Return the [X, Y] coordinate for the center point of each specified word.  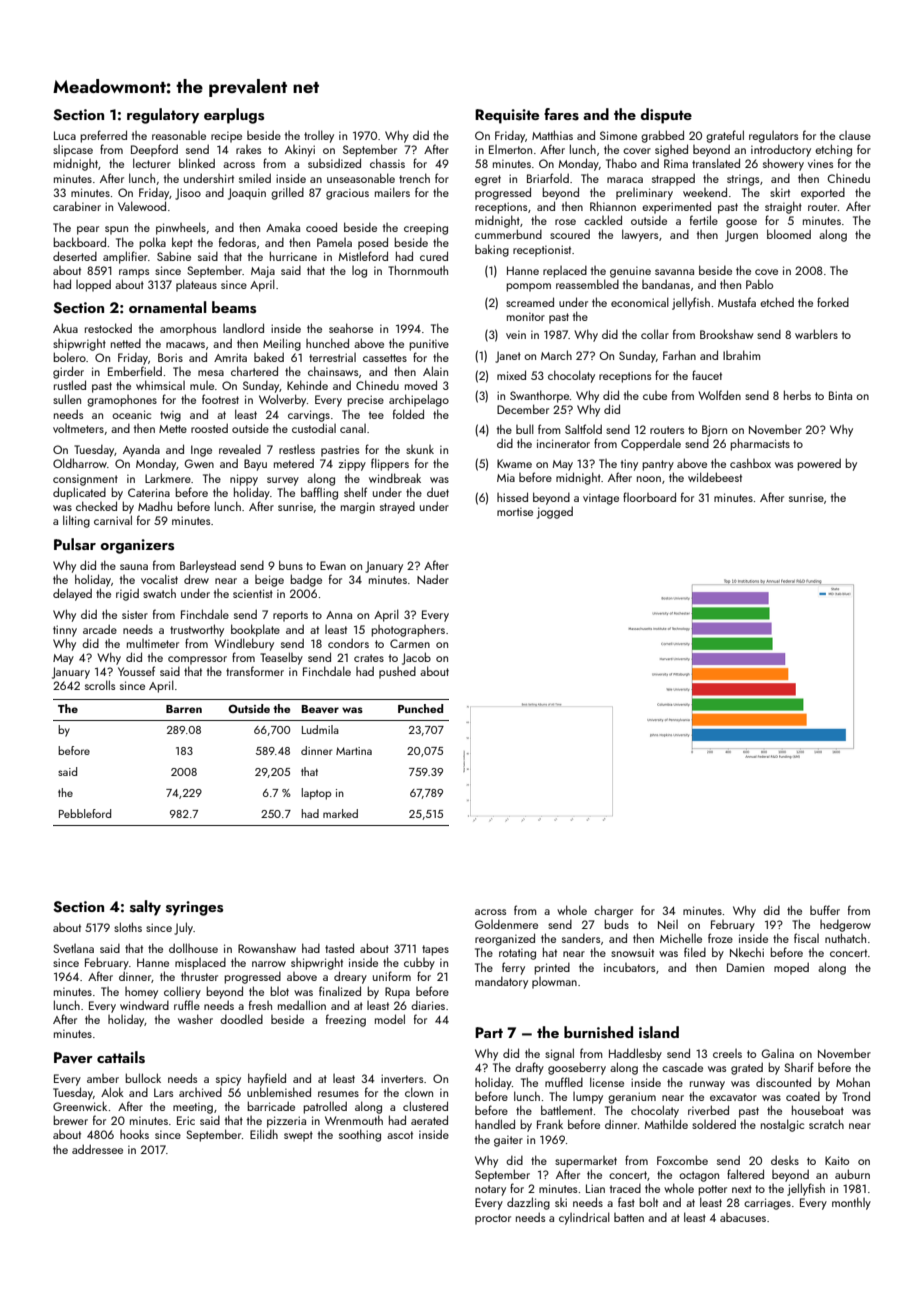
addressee [97, 1149]
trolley [319, 136]
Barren [184, 709]
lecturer [152, 163]
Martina [354, 751]
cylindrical [584, 1218]
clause [855, 135]
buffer [825, 910]
